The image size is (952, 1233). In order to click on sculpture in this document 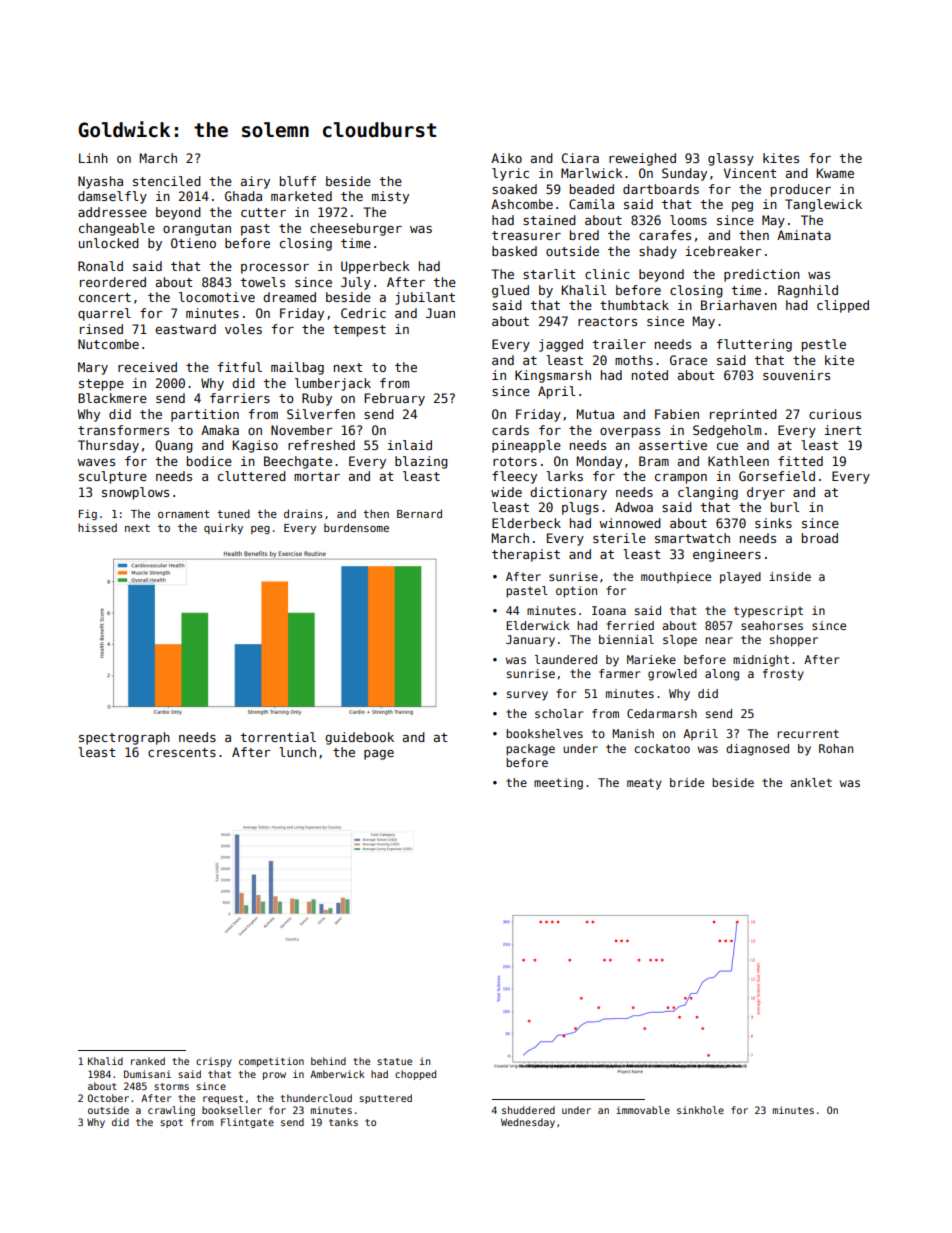, I will do `click(113, 477)`.
